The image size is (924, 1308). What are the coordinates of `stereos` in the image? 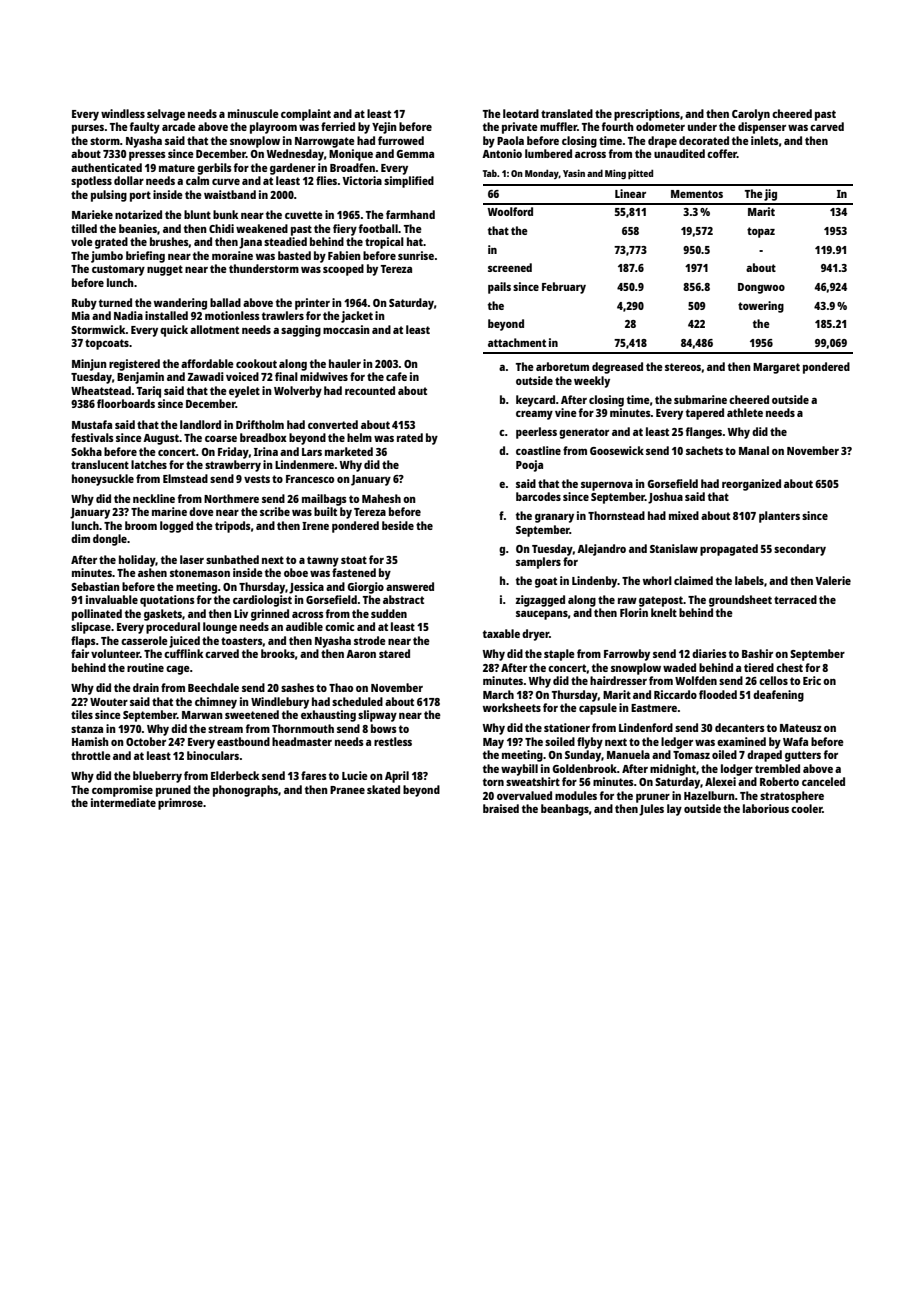 It's located at (683, 367).
